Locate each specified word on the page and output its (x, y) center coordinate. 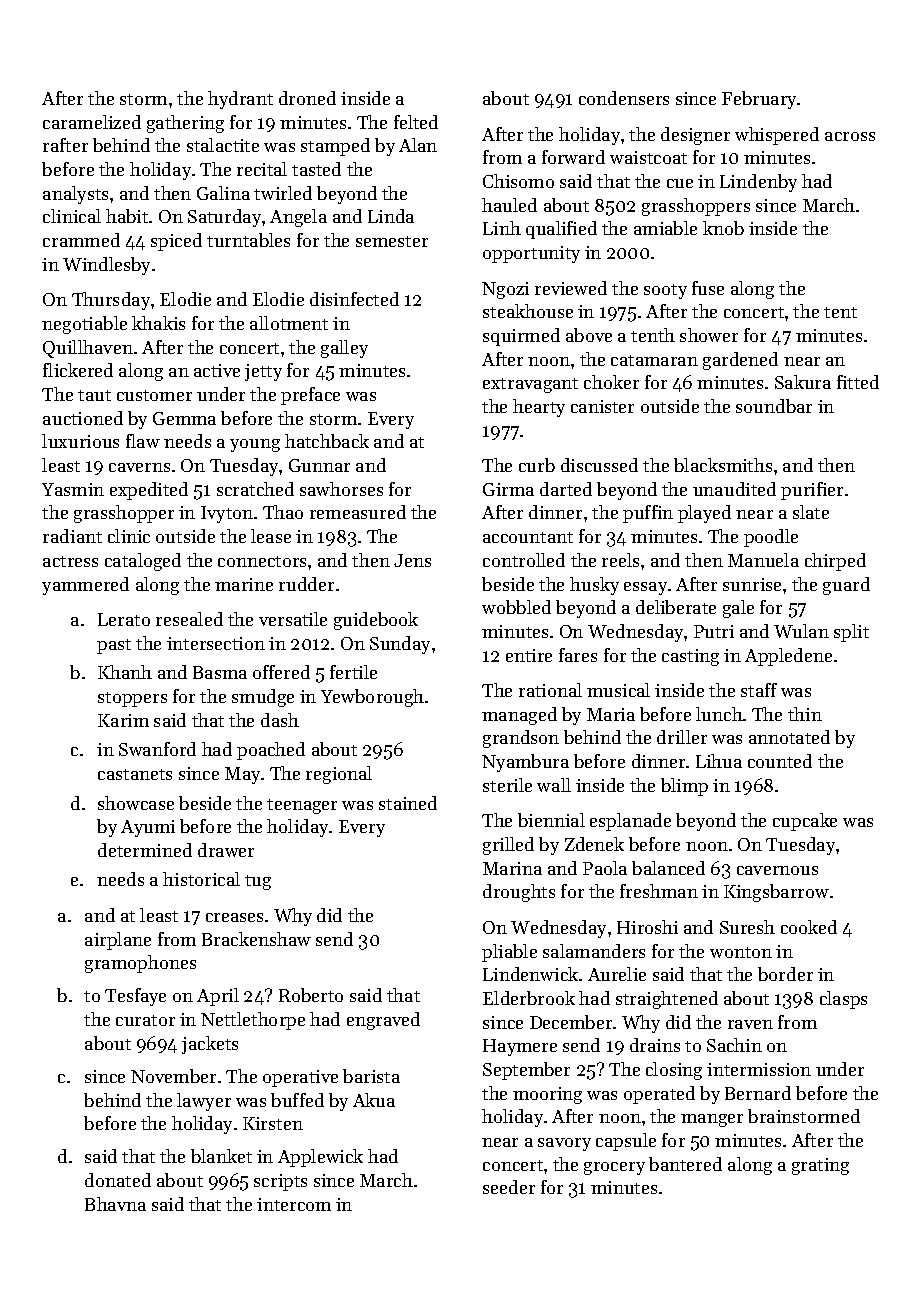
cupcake (805, 822)
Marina (512, 868)
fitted (858, 382)
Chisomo (518, 181)
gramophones (140, 964)
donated (118, 1180)
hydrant (240, 100)
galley (344, 349)
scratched (255, 489)
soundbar (774, 406)
